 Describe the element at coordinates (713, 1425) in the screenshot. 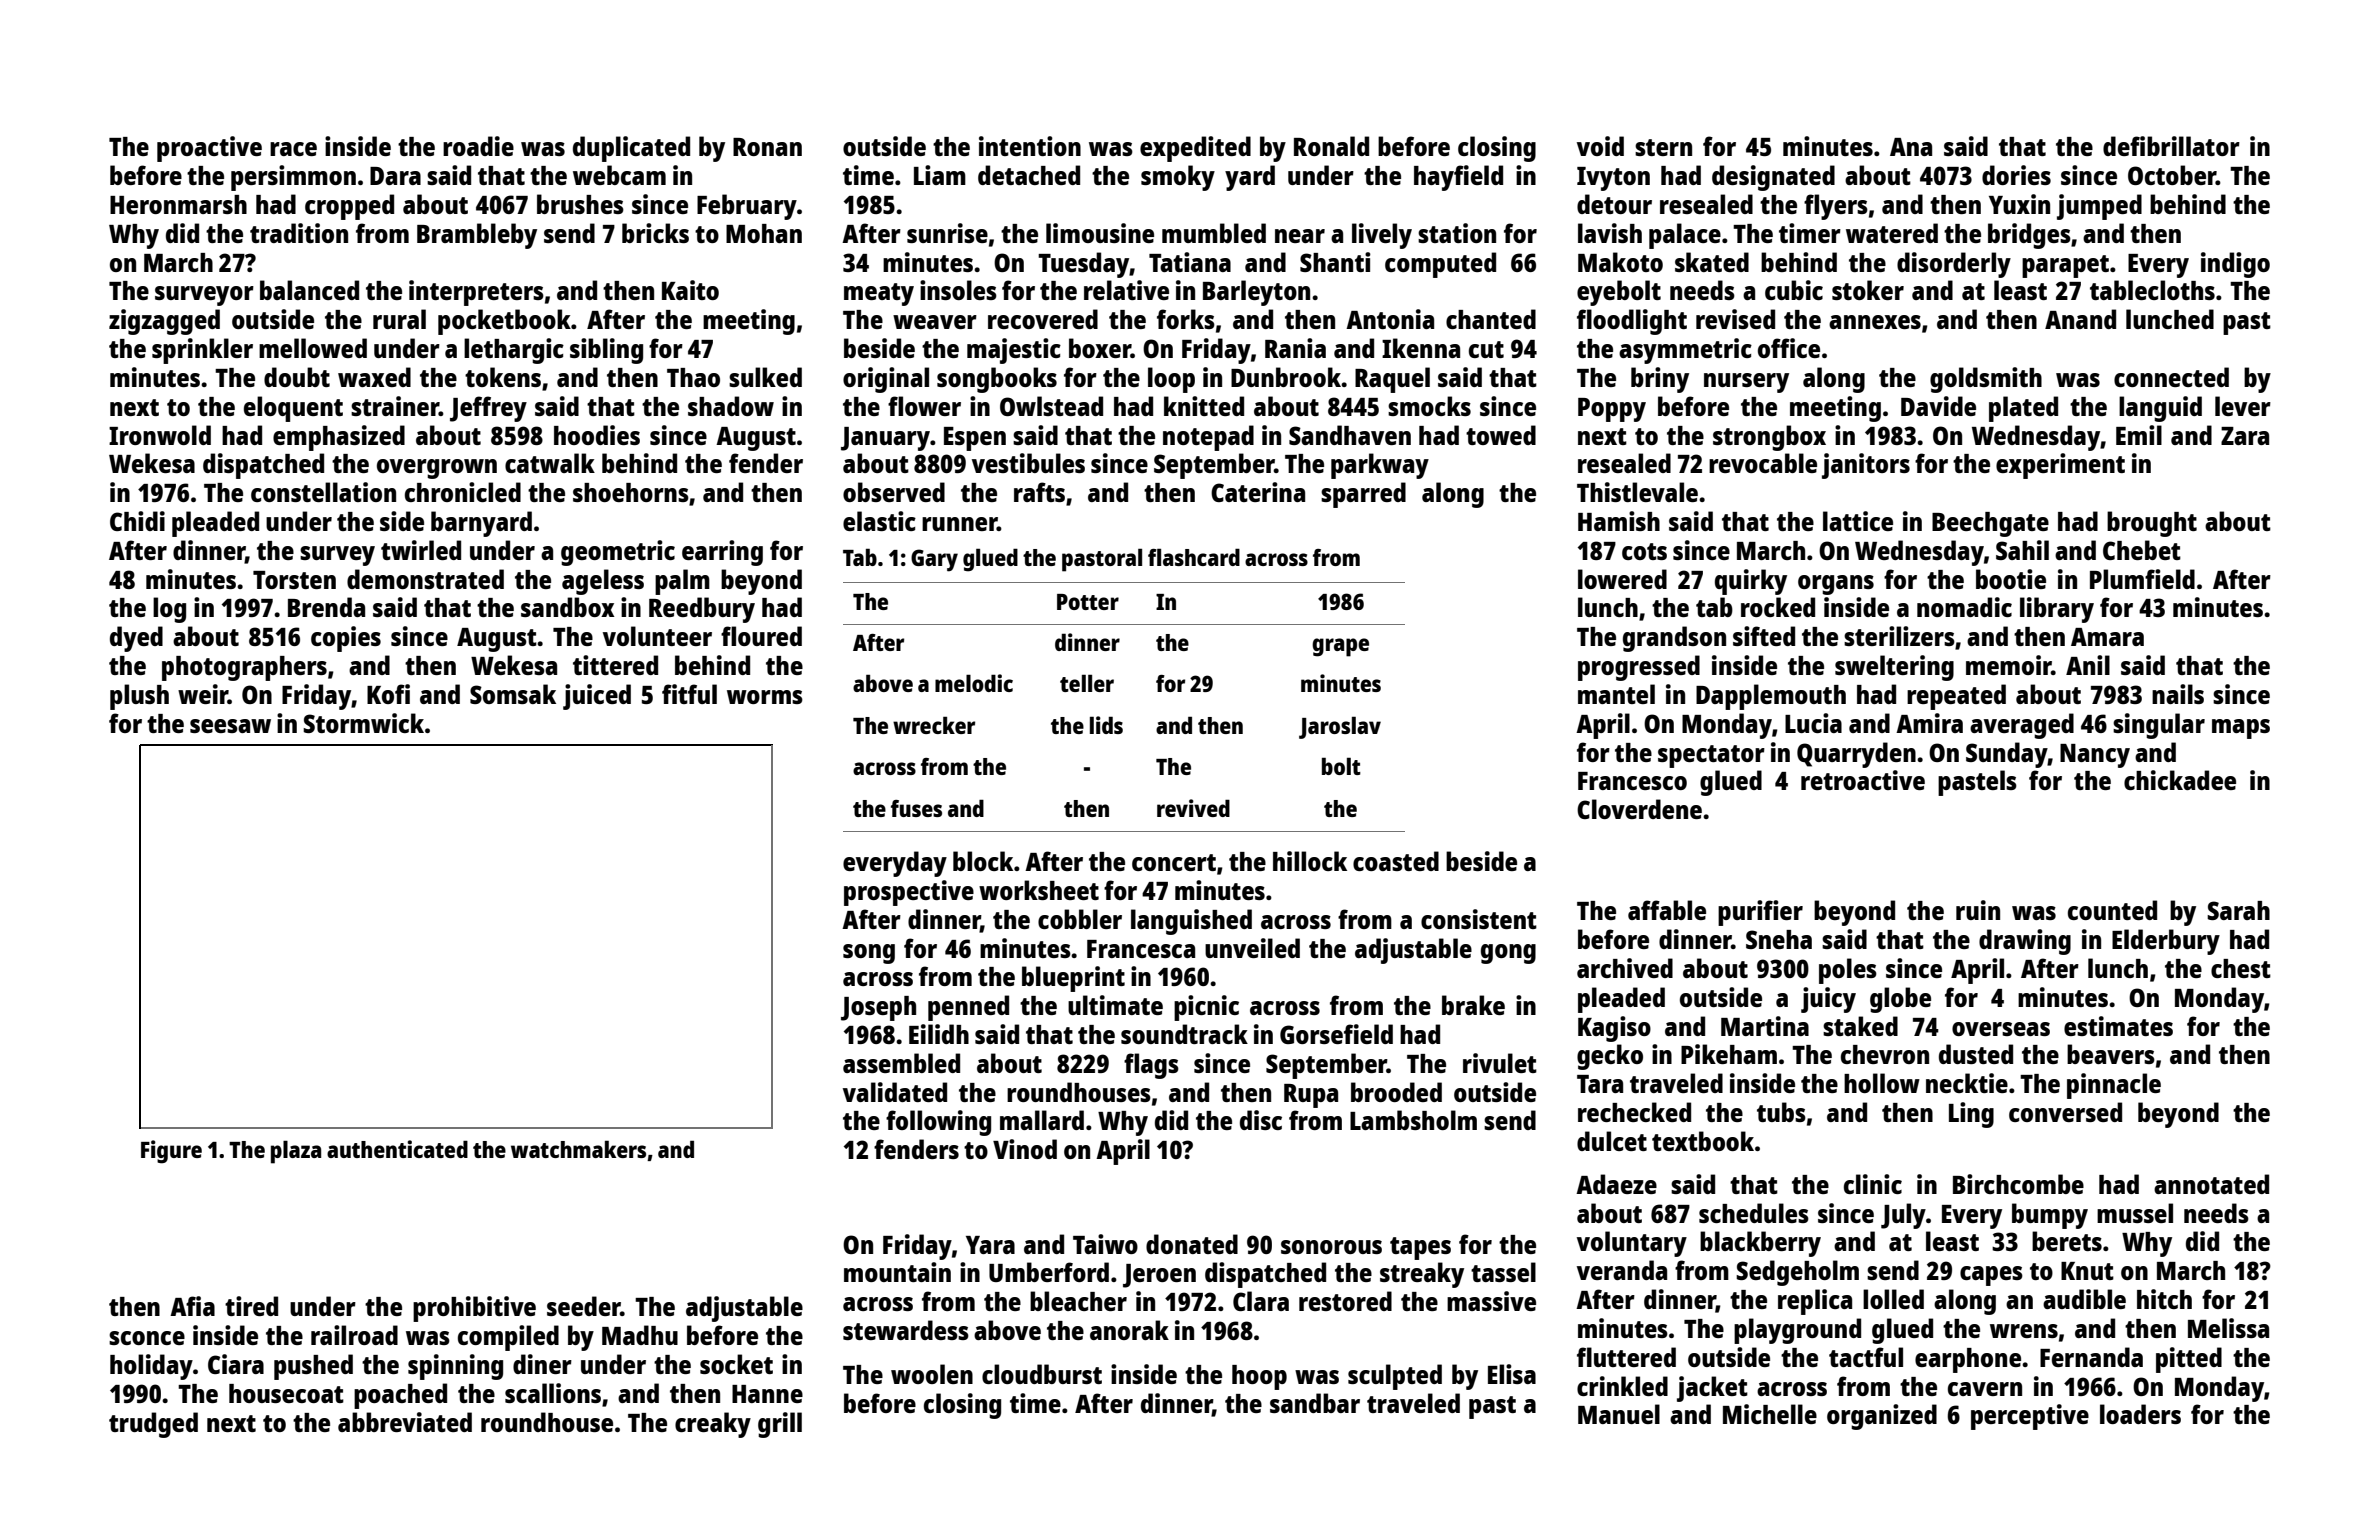

I see `creaky` at that location.
